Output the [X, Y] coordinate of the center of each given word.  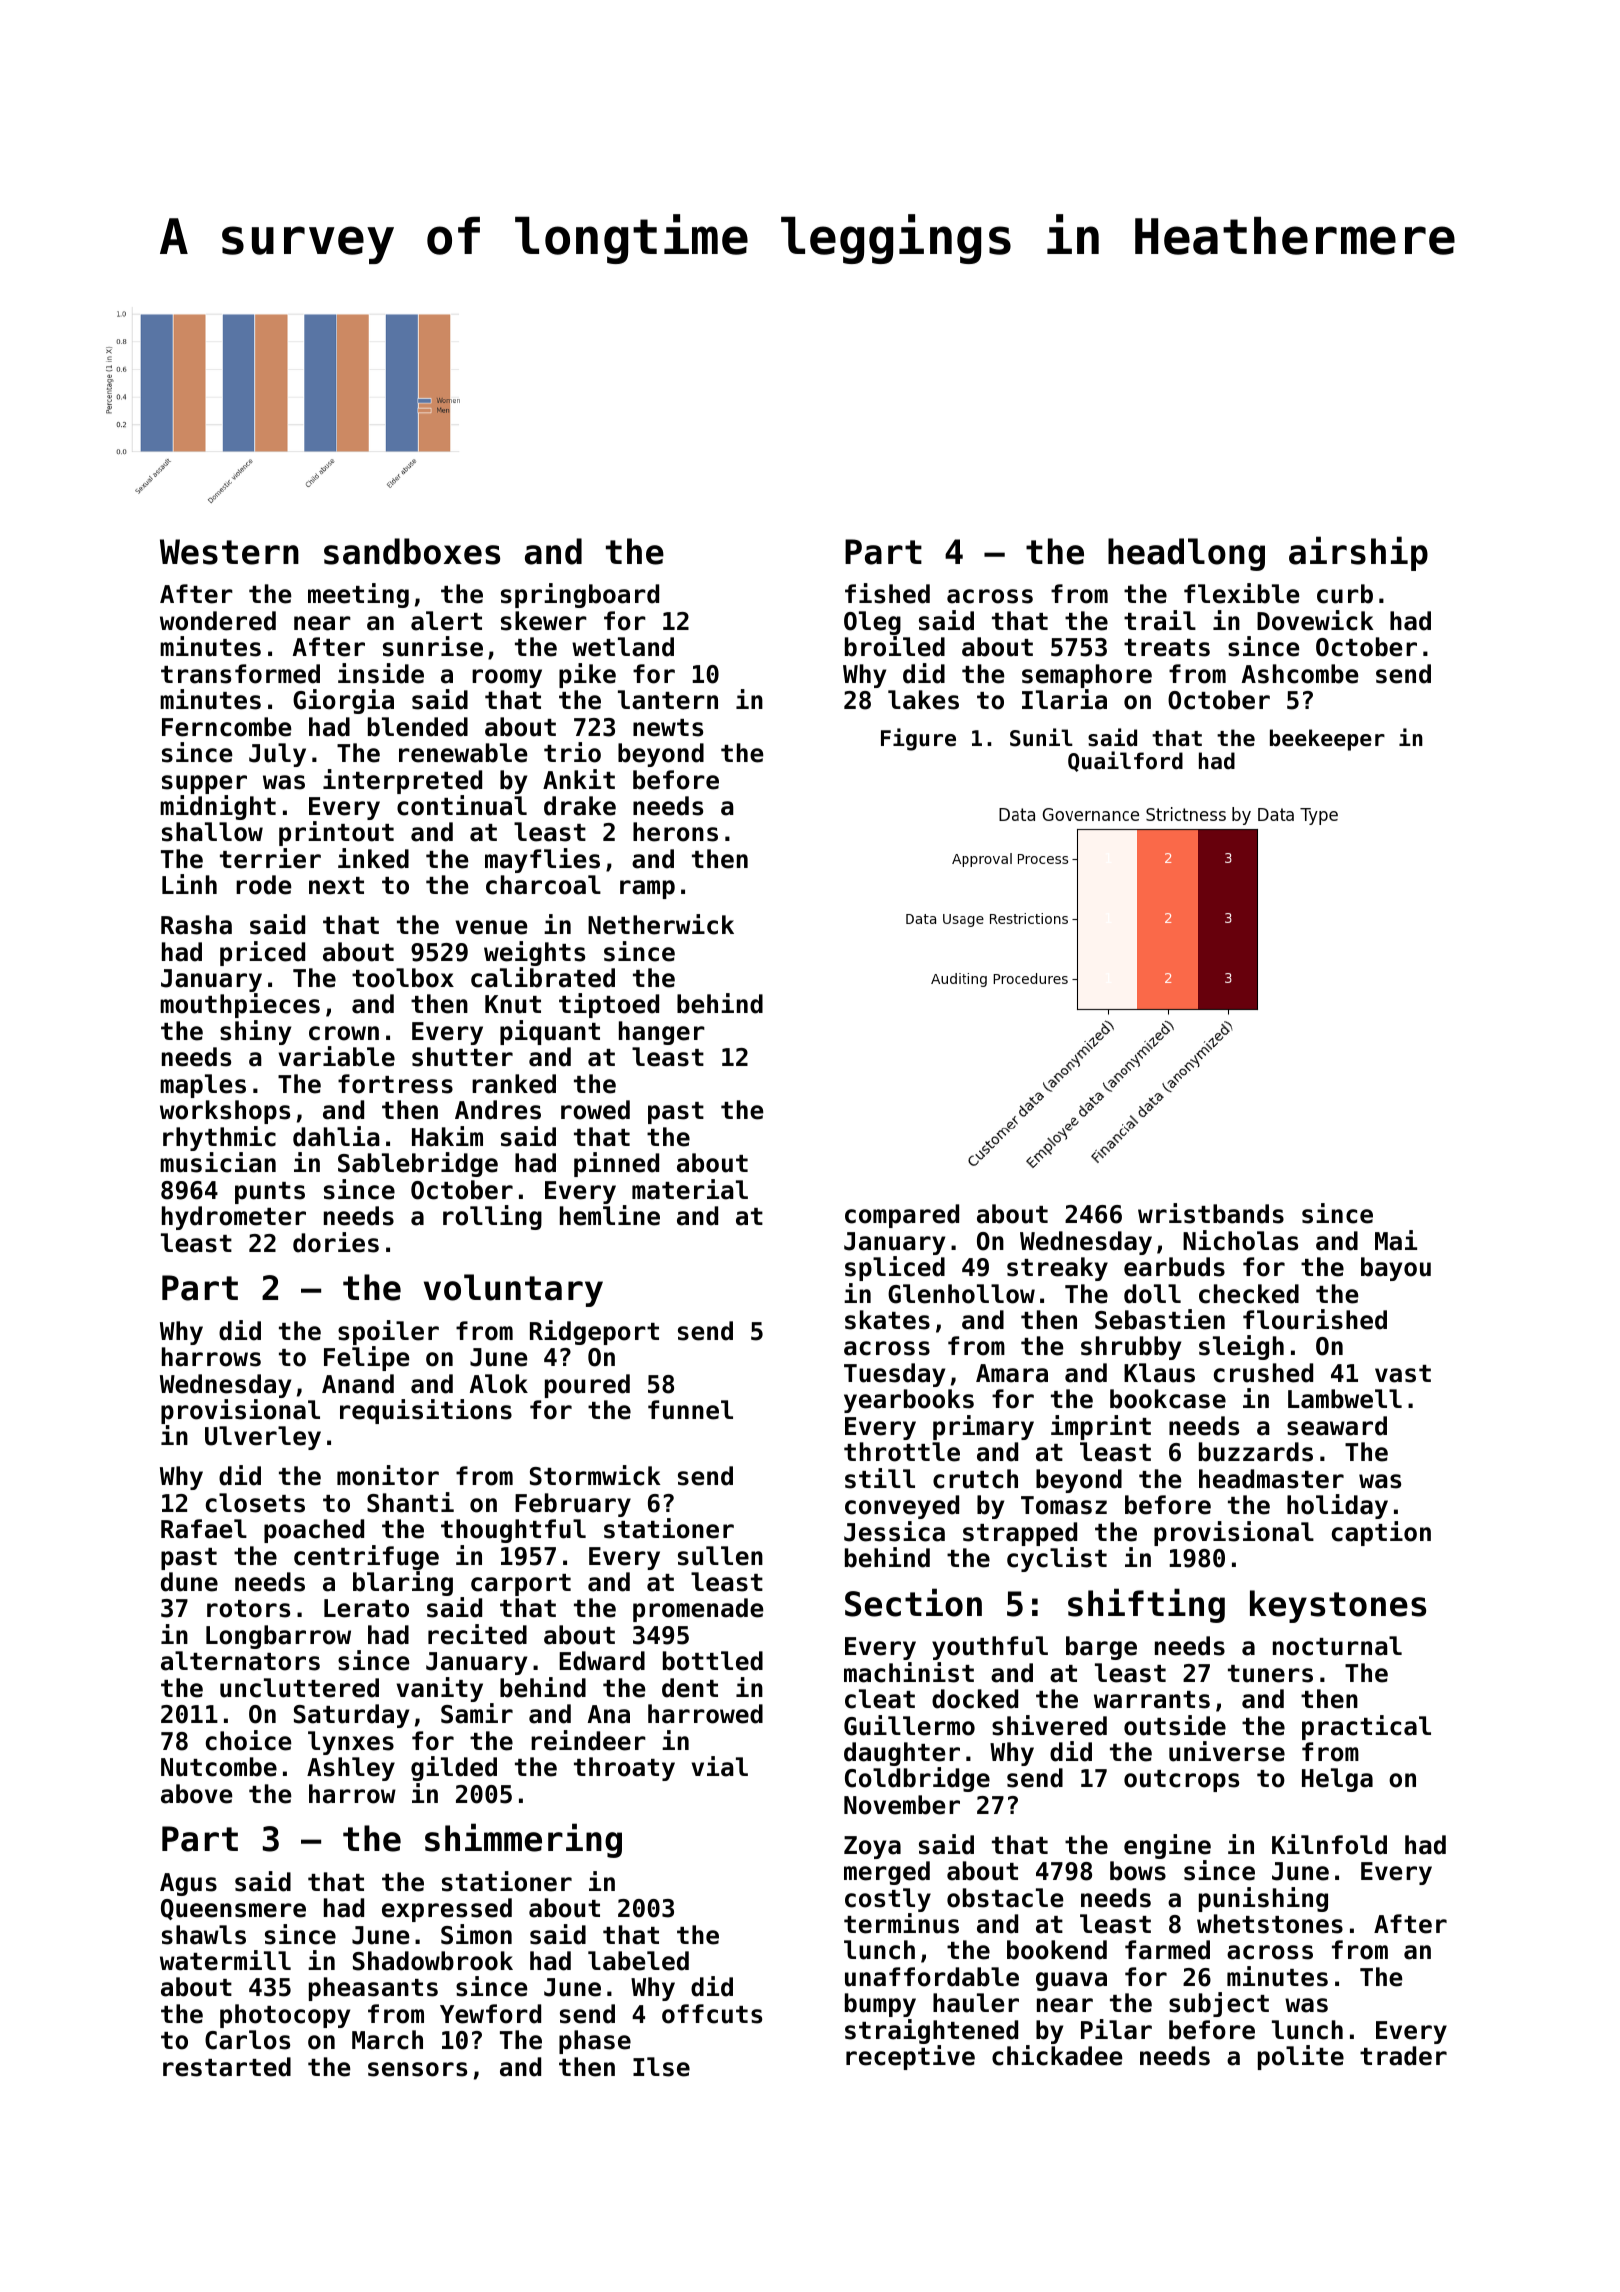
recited [477, 1634]
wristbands [1211, 1213]
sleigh [1241, 1347]
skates [887, 1320]
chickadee [1057, 2055]
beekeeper [1327, 740]
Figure [918, 739]
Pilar [1116, 2029]
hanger [662, 1033]
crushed [1263, 1373]
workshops [225, 1112]
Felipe [366, 1358]
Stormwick [595, 1475]
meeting [358, 595]
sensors [417, 2069]
